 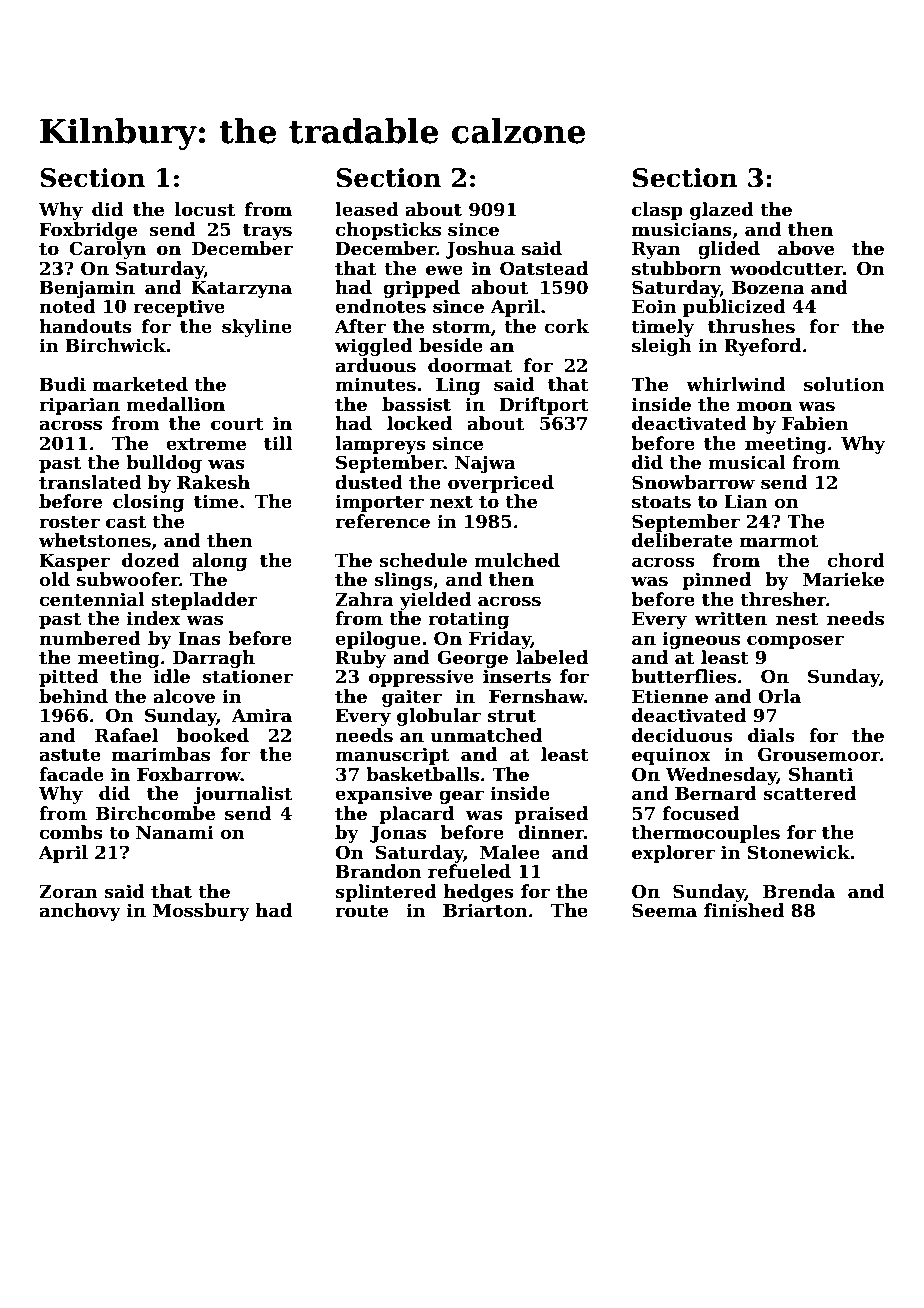 What do you see at coordinates (164, 464) in the screenshot?
I see `bulldog` at bounding box center [164, 464].
